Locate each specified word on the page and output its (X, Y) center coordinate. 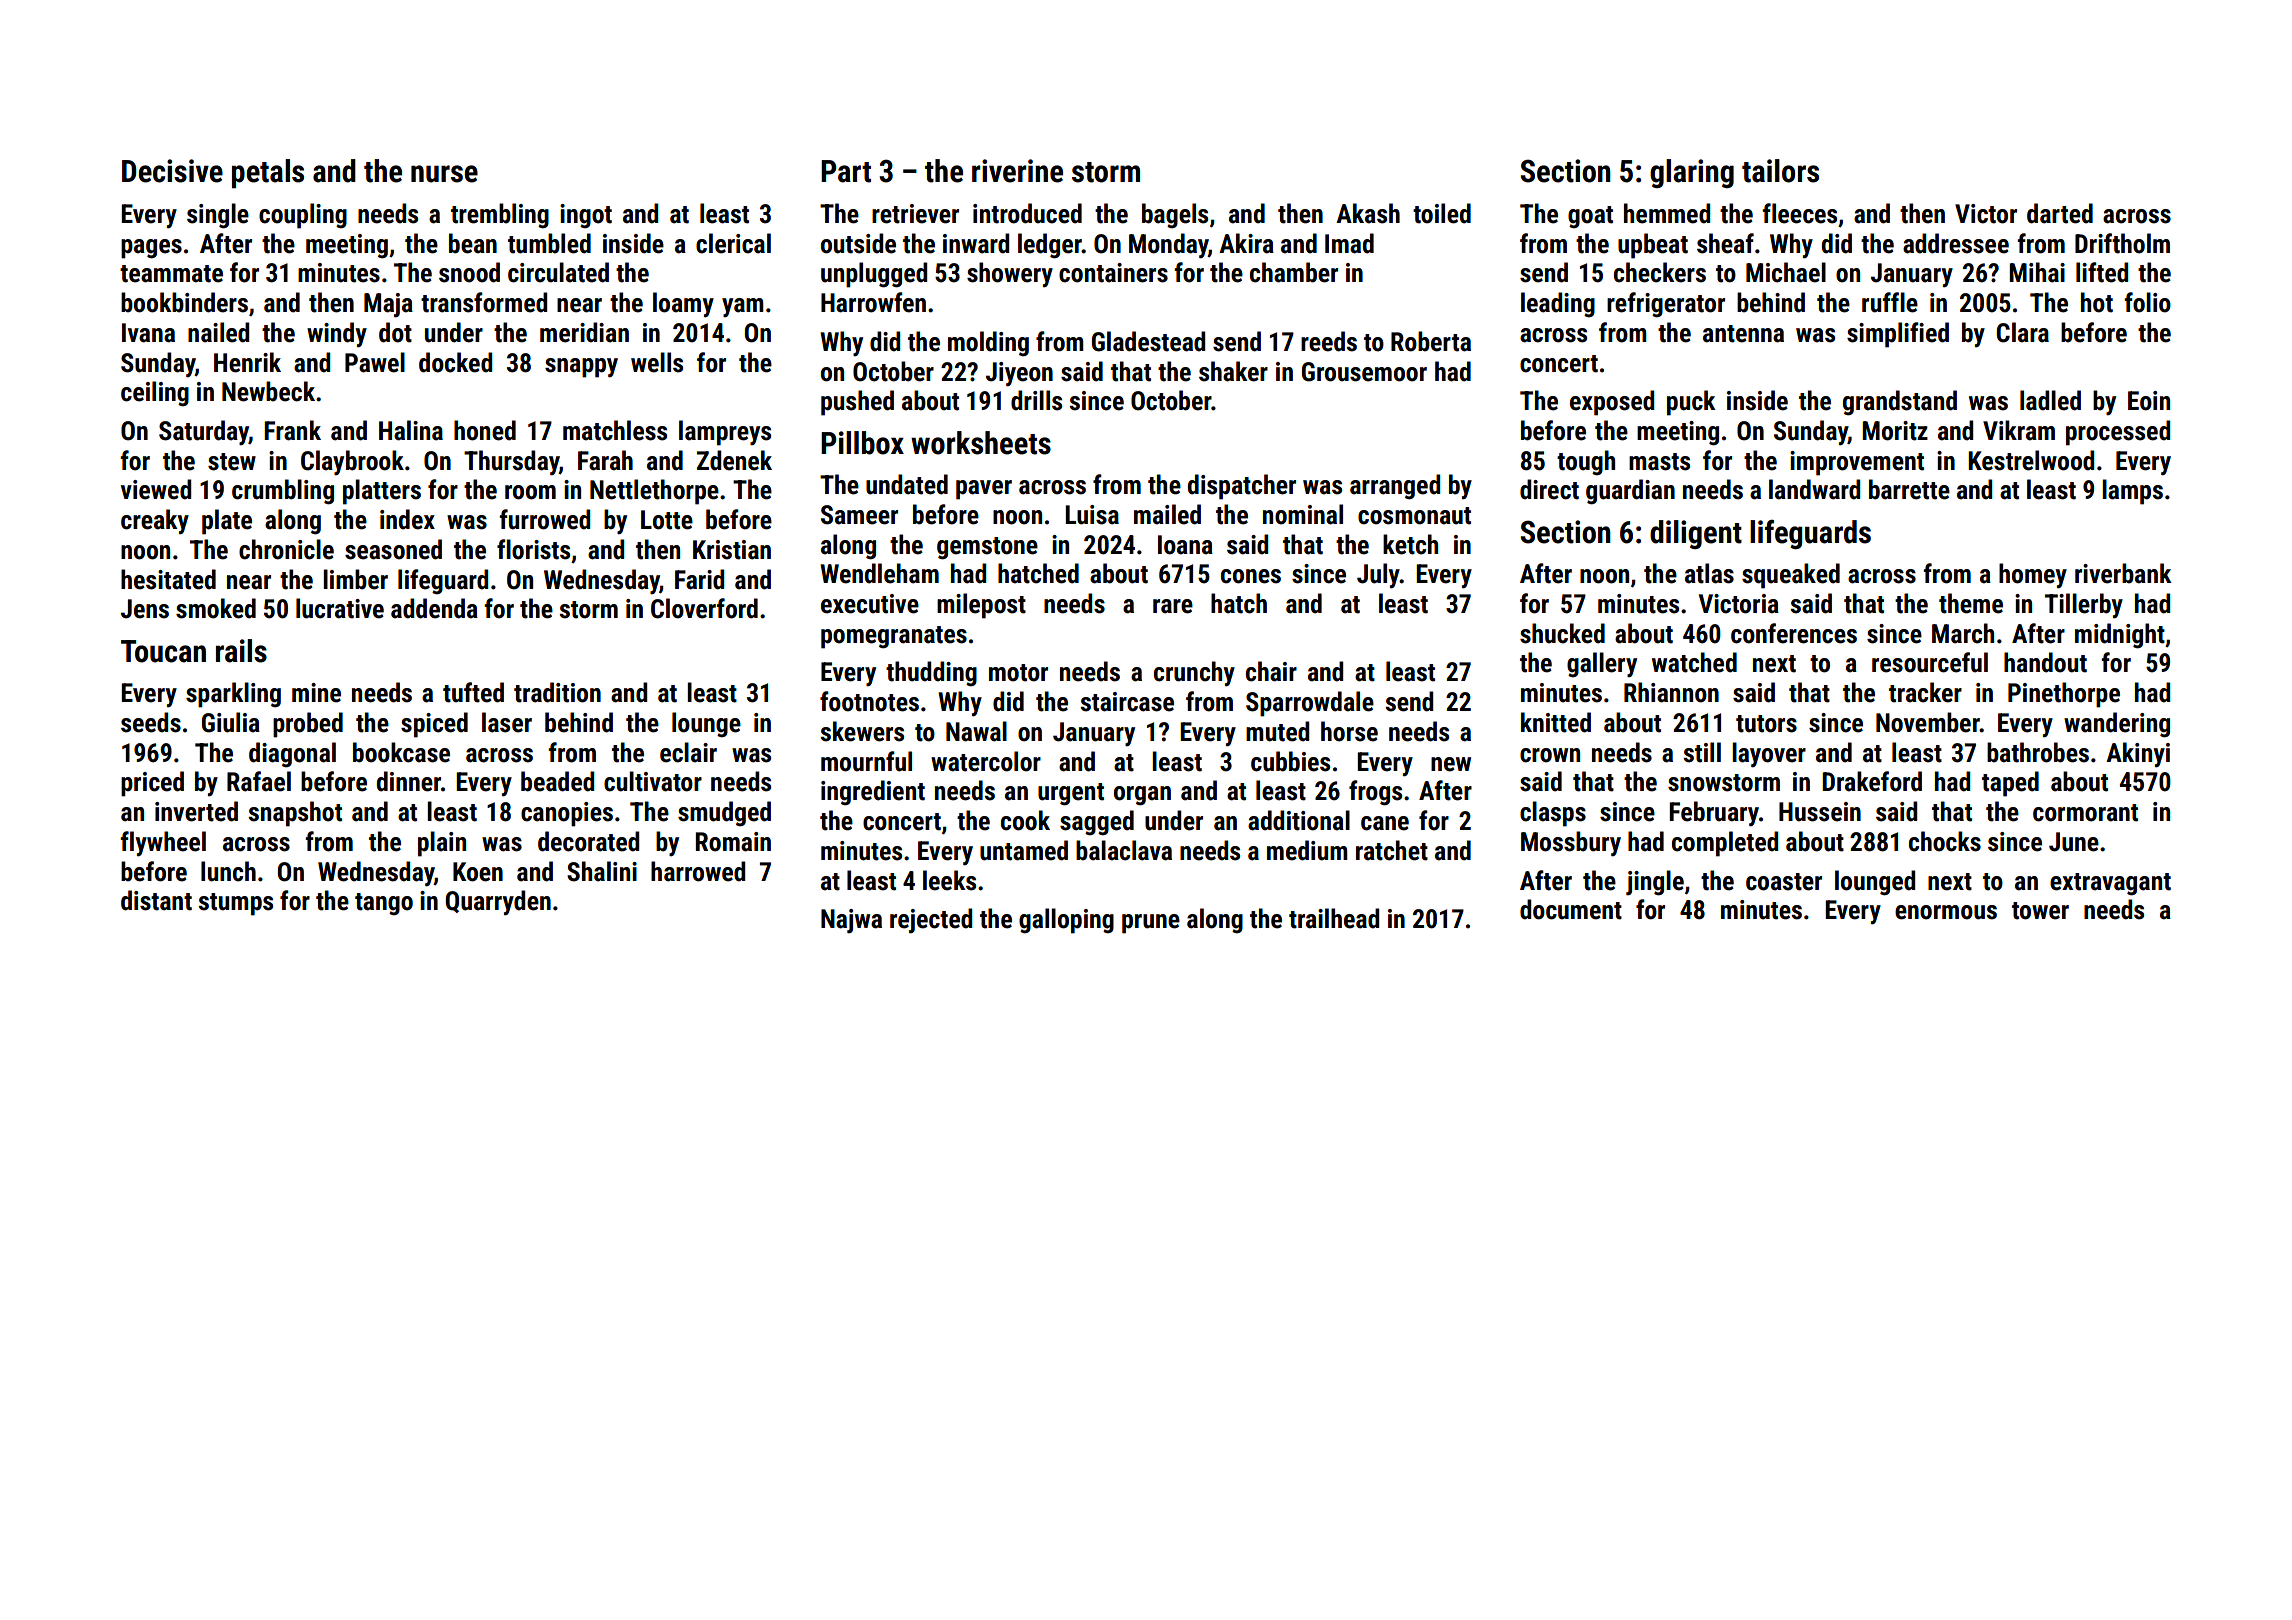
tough (1586, 463)
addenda (434, 608)
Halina (411, 430)
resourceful (1930, 662)
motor (1018, 673)
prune (1151, 924)
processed (2118, 433)
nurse (444, 174)
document (1571, 909)
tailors (1780, 171)
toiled (1442, 213)
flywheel (163, 843)
